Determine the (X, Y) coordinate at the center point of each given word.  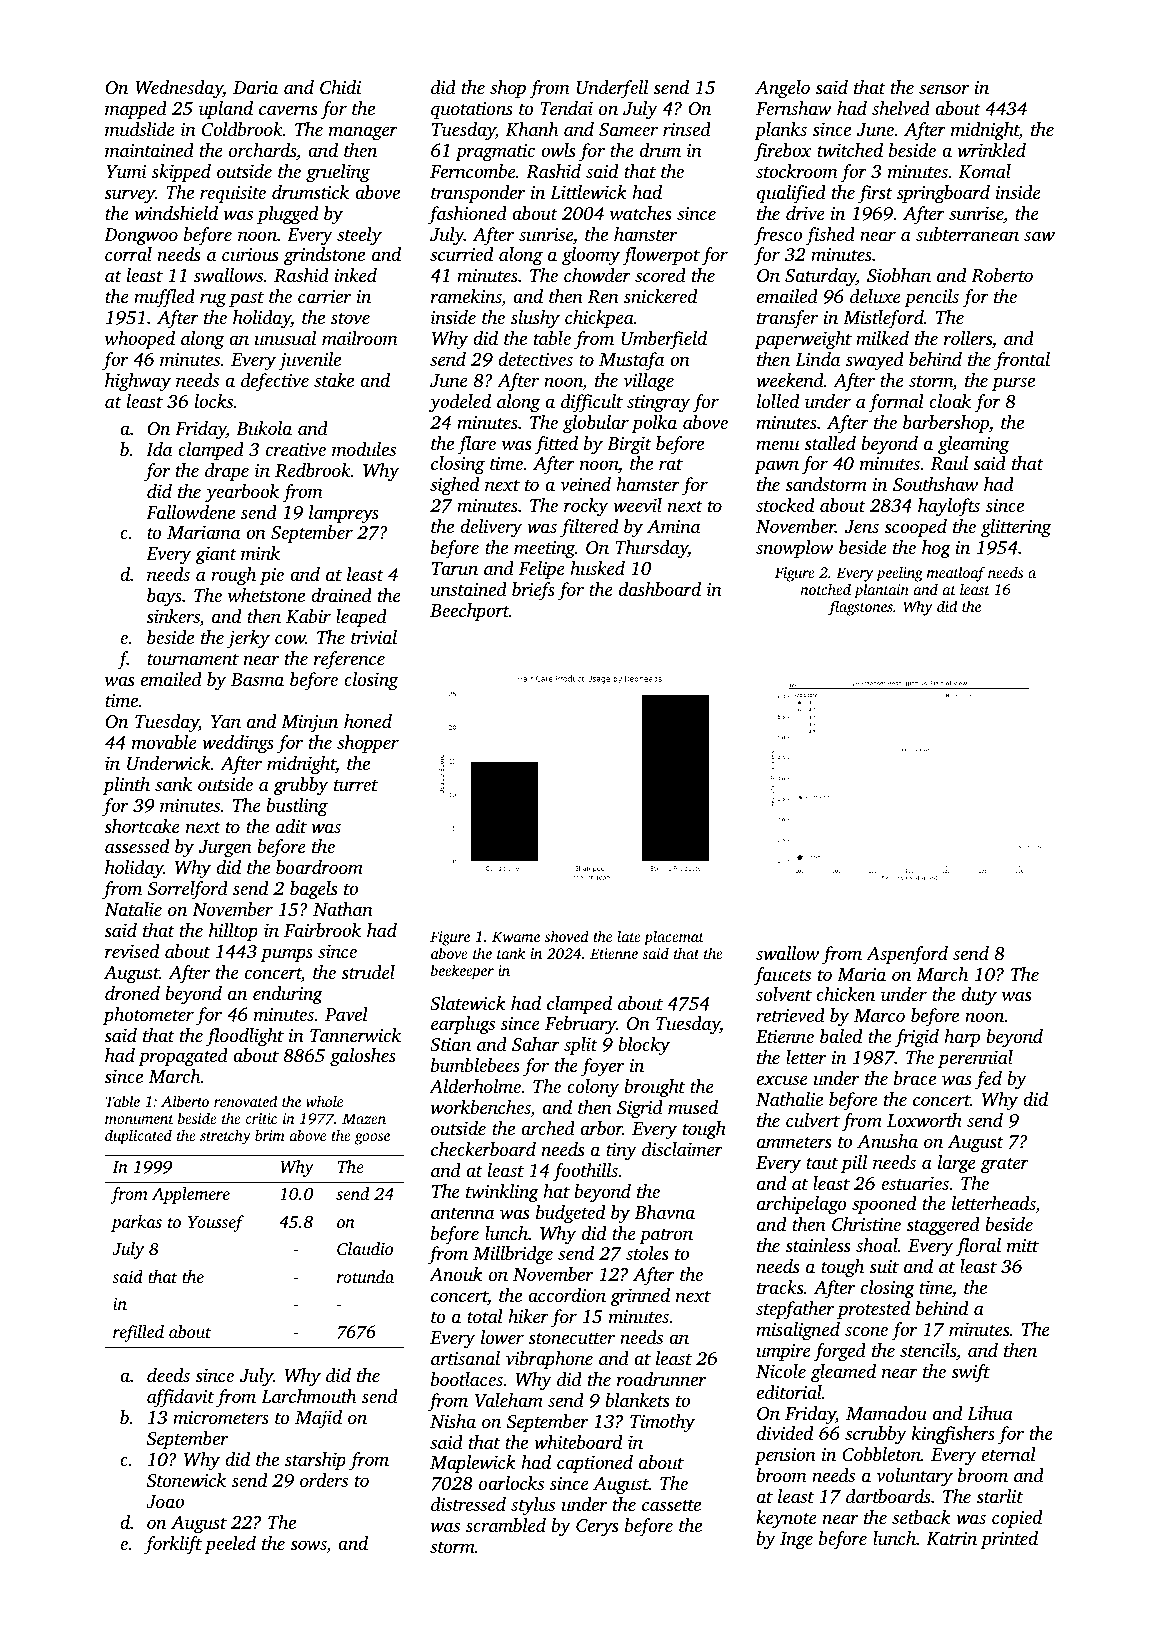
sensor (944, 89)
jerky (248, 639)
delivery (491, 528)
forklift (173, 1545)
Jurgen (225, 849)
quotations (472, 110)
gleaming (973, 445)
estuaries (915, 1183)
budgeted (570, 1214)
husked (597, 568)
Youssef (216, 1223)
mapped (136, 110)
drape (227, 472)
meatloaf (956, 574)
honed (368, 721)
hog (936, 549)
